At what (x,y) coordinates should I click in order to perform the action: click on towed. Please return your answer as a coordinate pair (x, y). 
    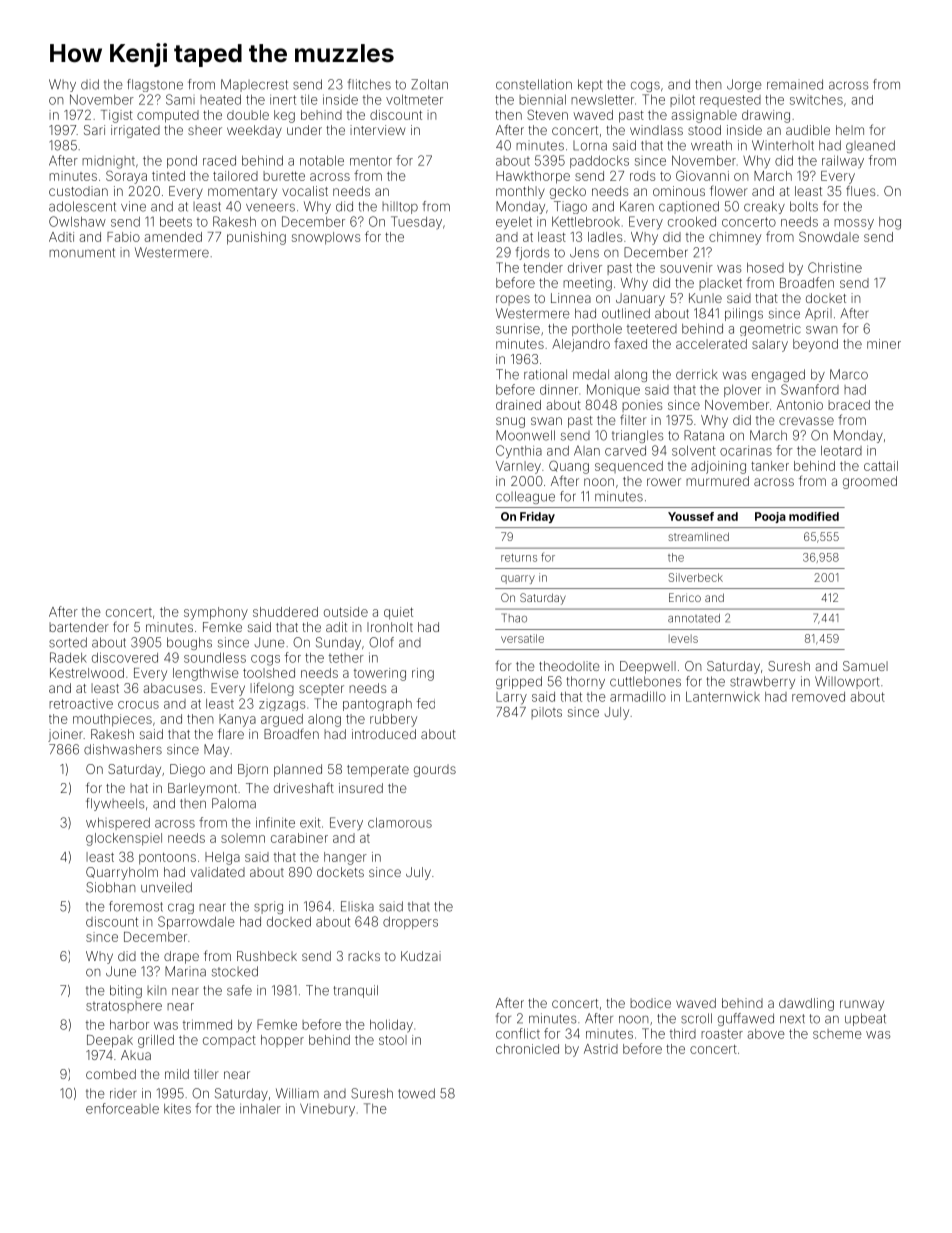
    Looking at the image, I should click on (416, 1093).
